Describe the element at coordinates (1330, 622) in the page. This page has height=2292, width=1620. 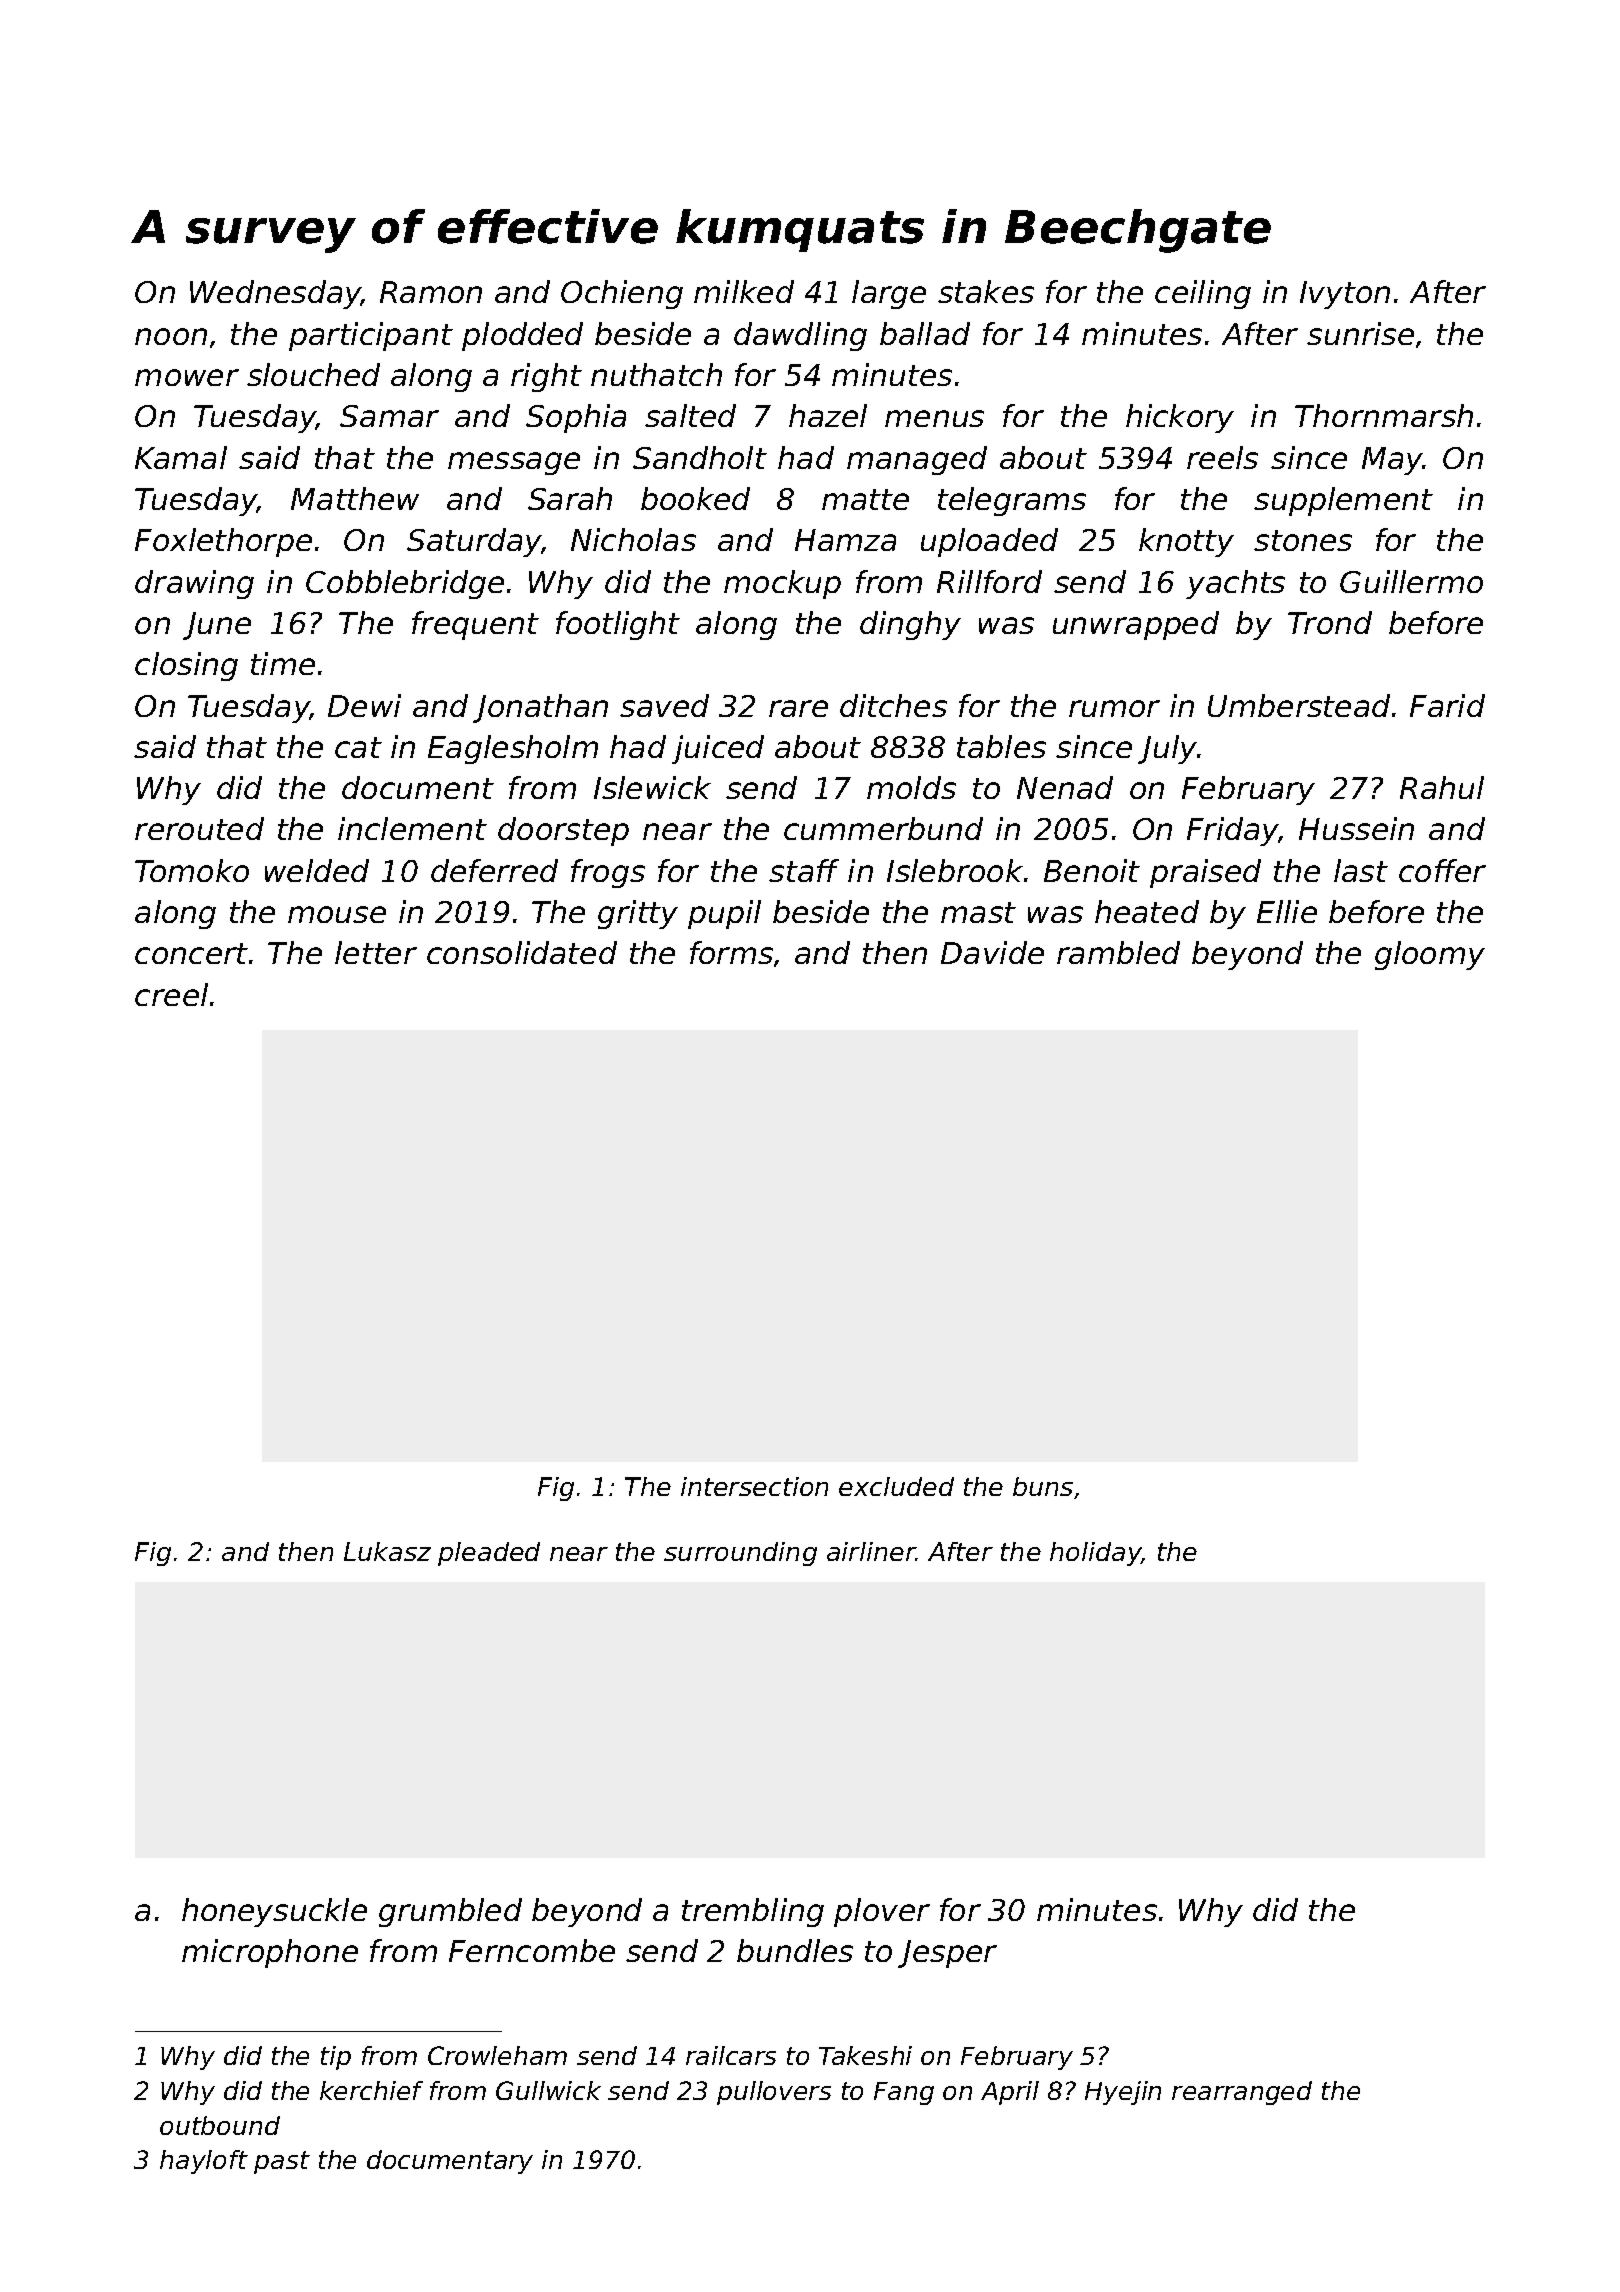
I see `Trond` at that location.
